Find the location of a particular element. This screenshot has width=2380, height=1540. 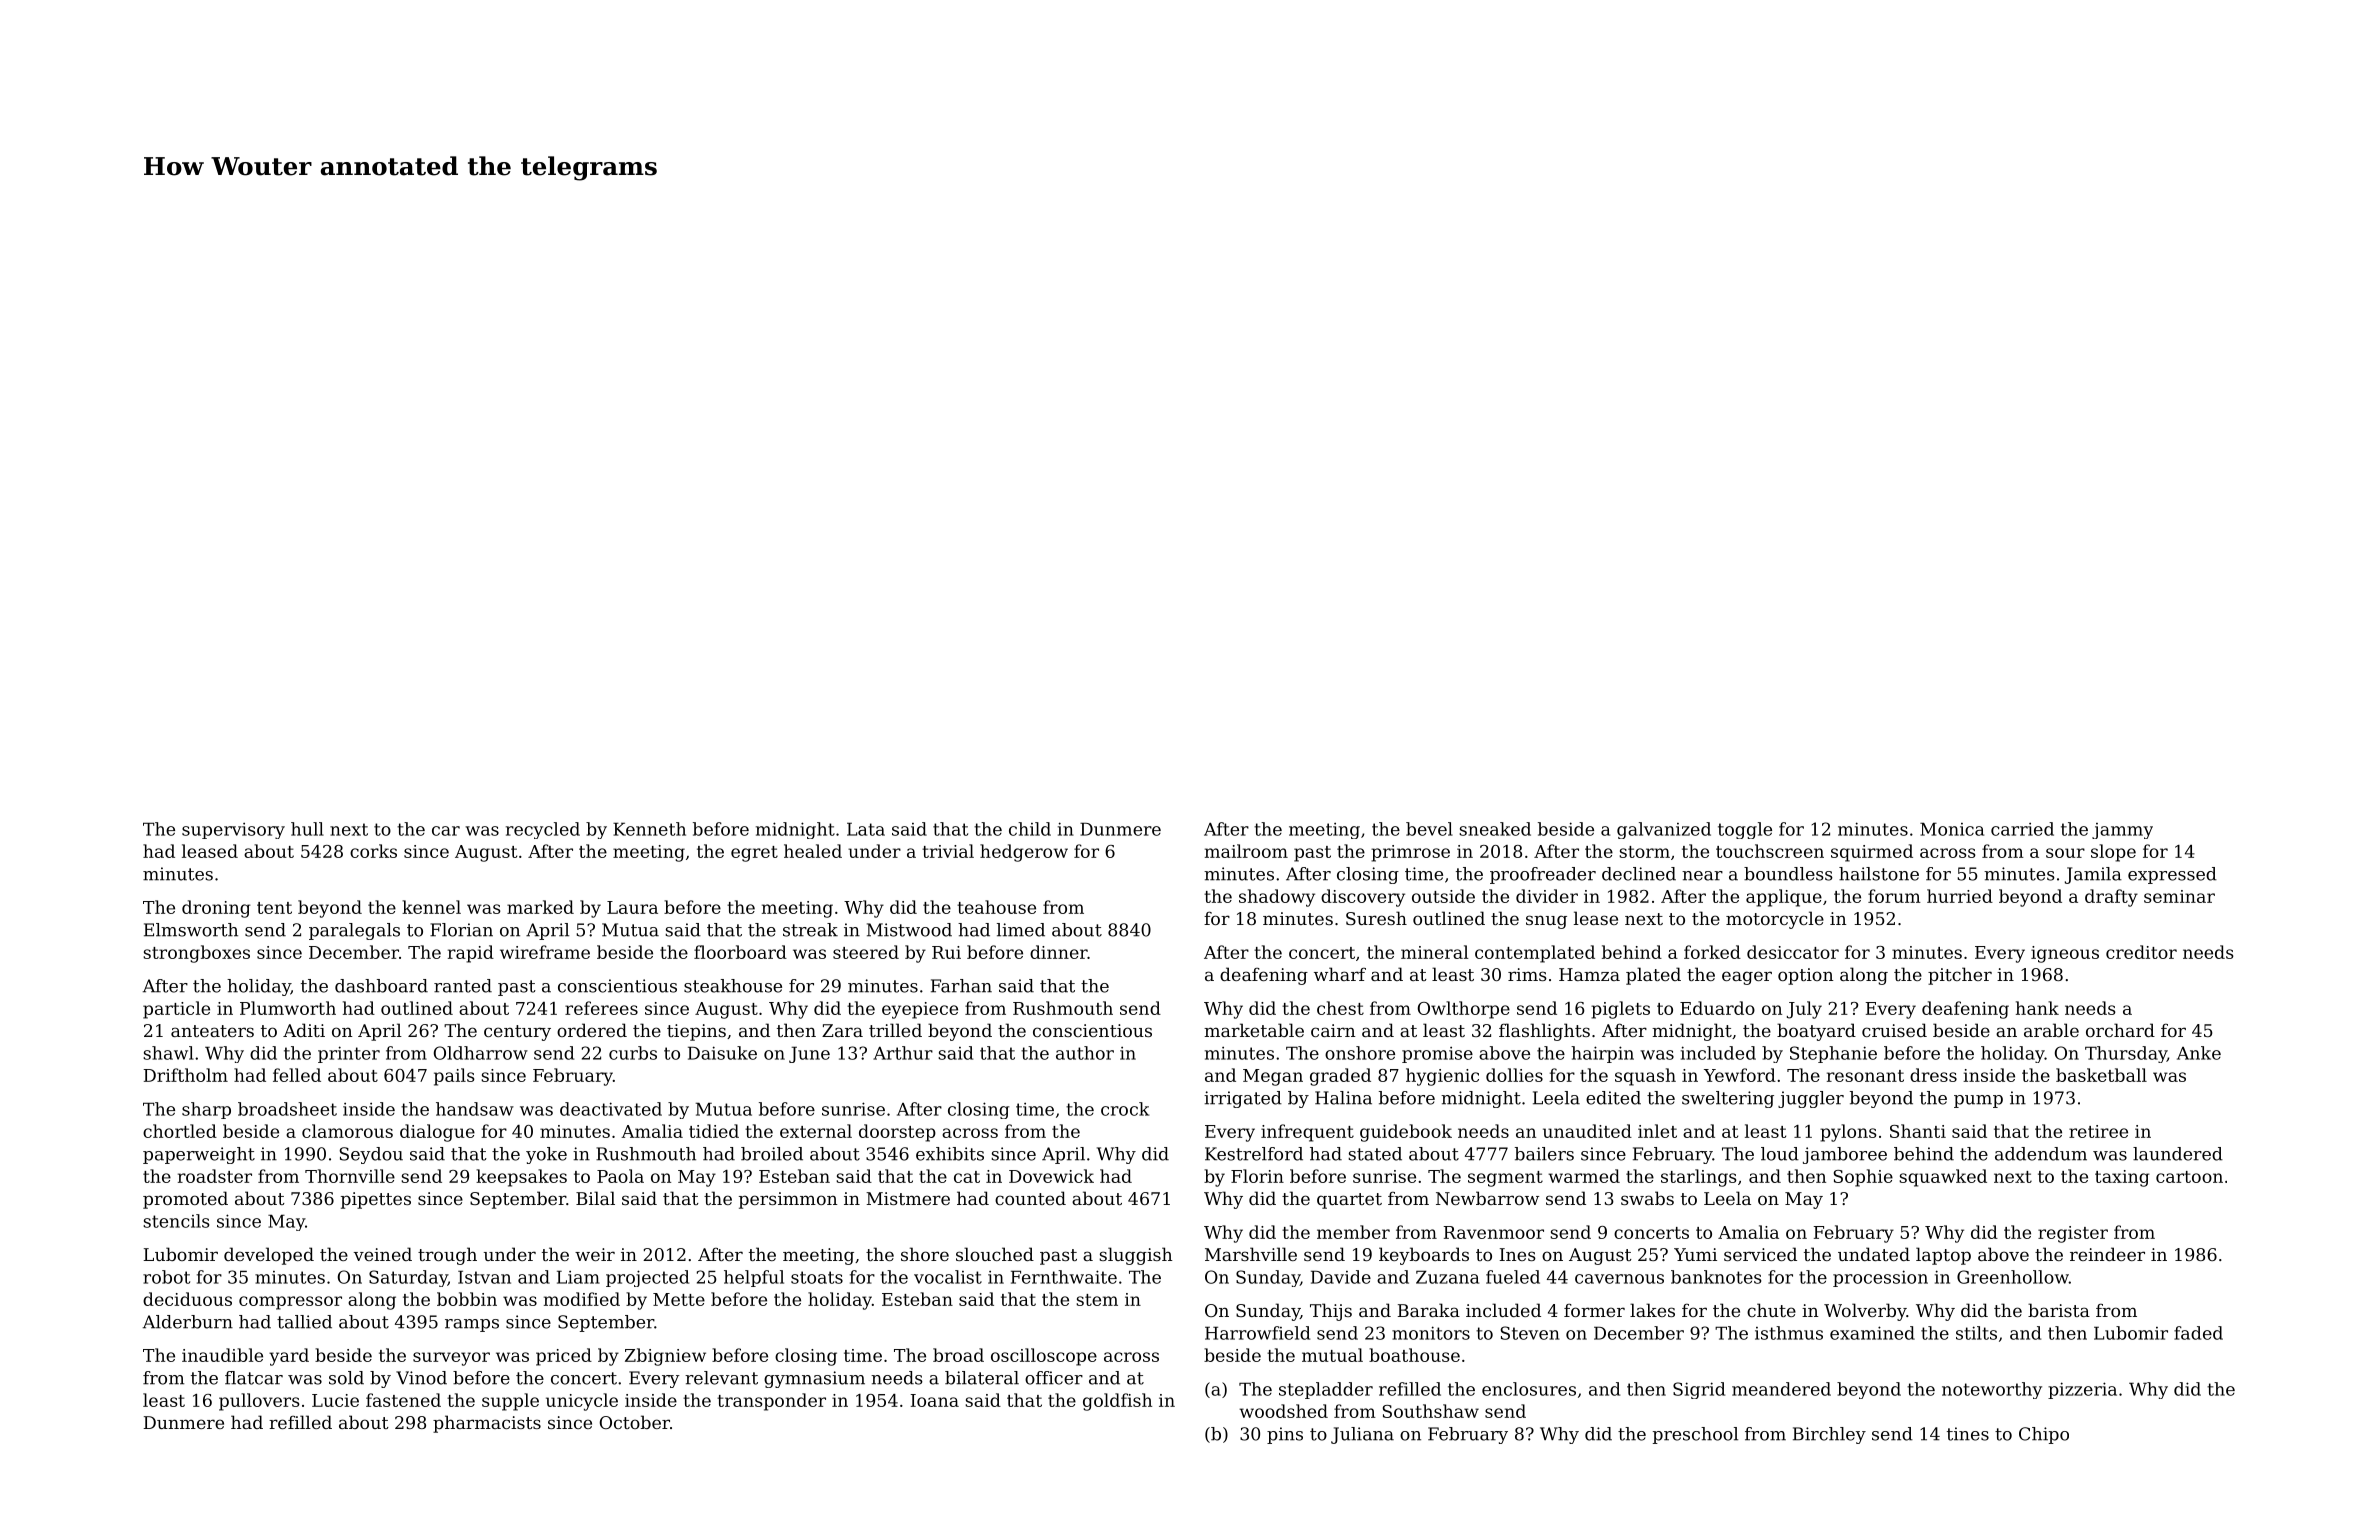

deactivated is located at coordinates (611, 1109).
